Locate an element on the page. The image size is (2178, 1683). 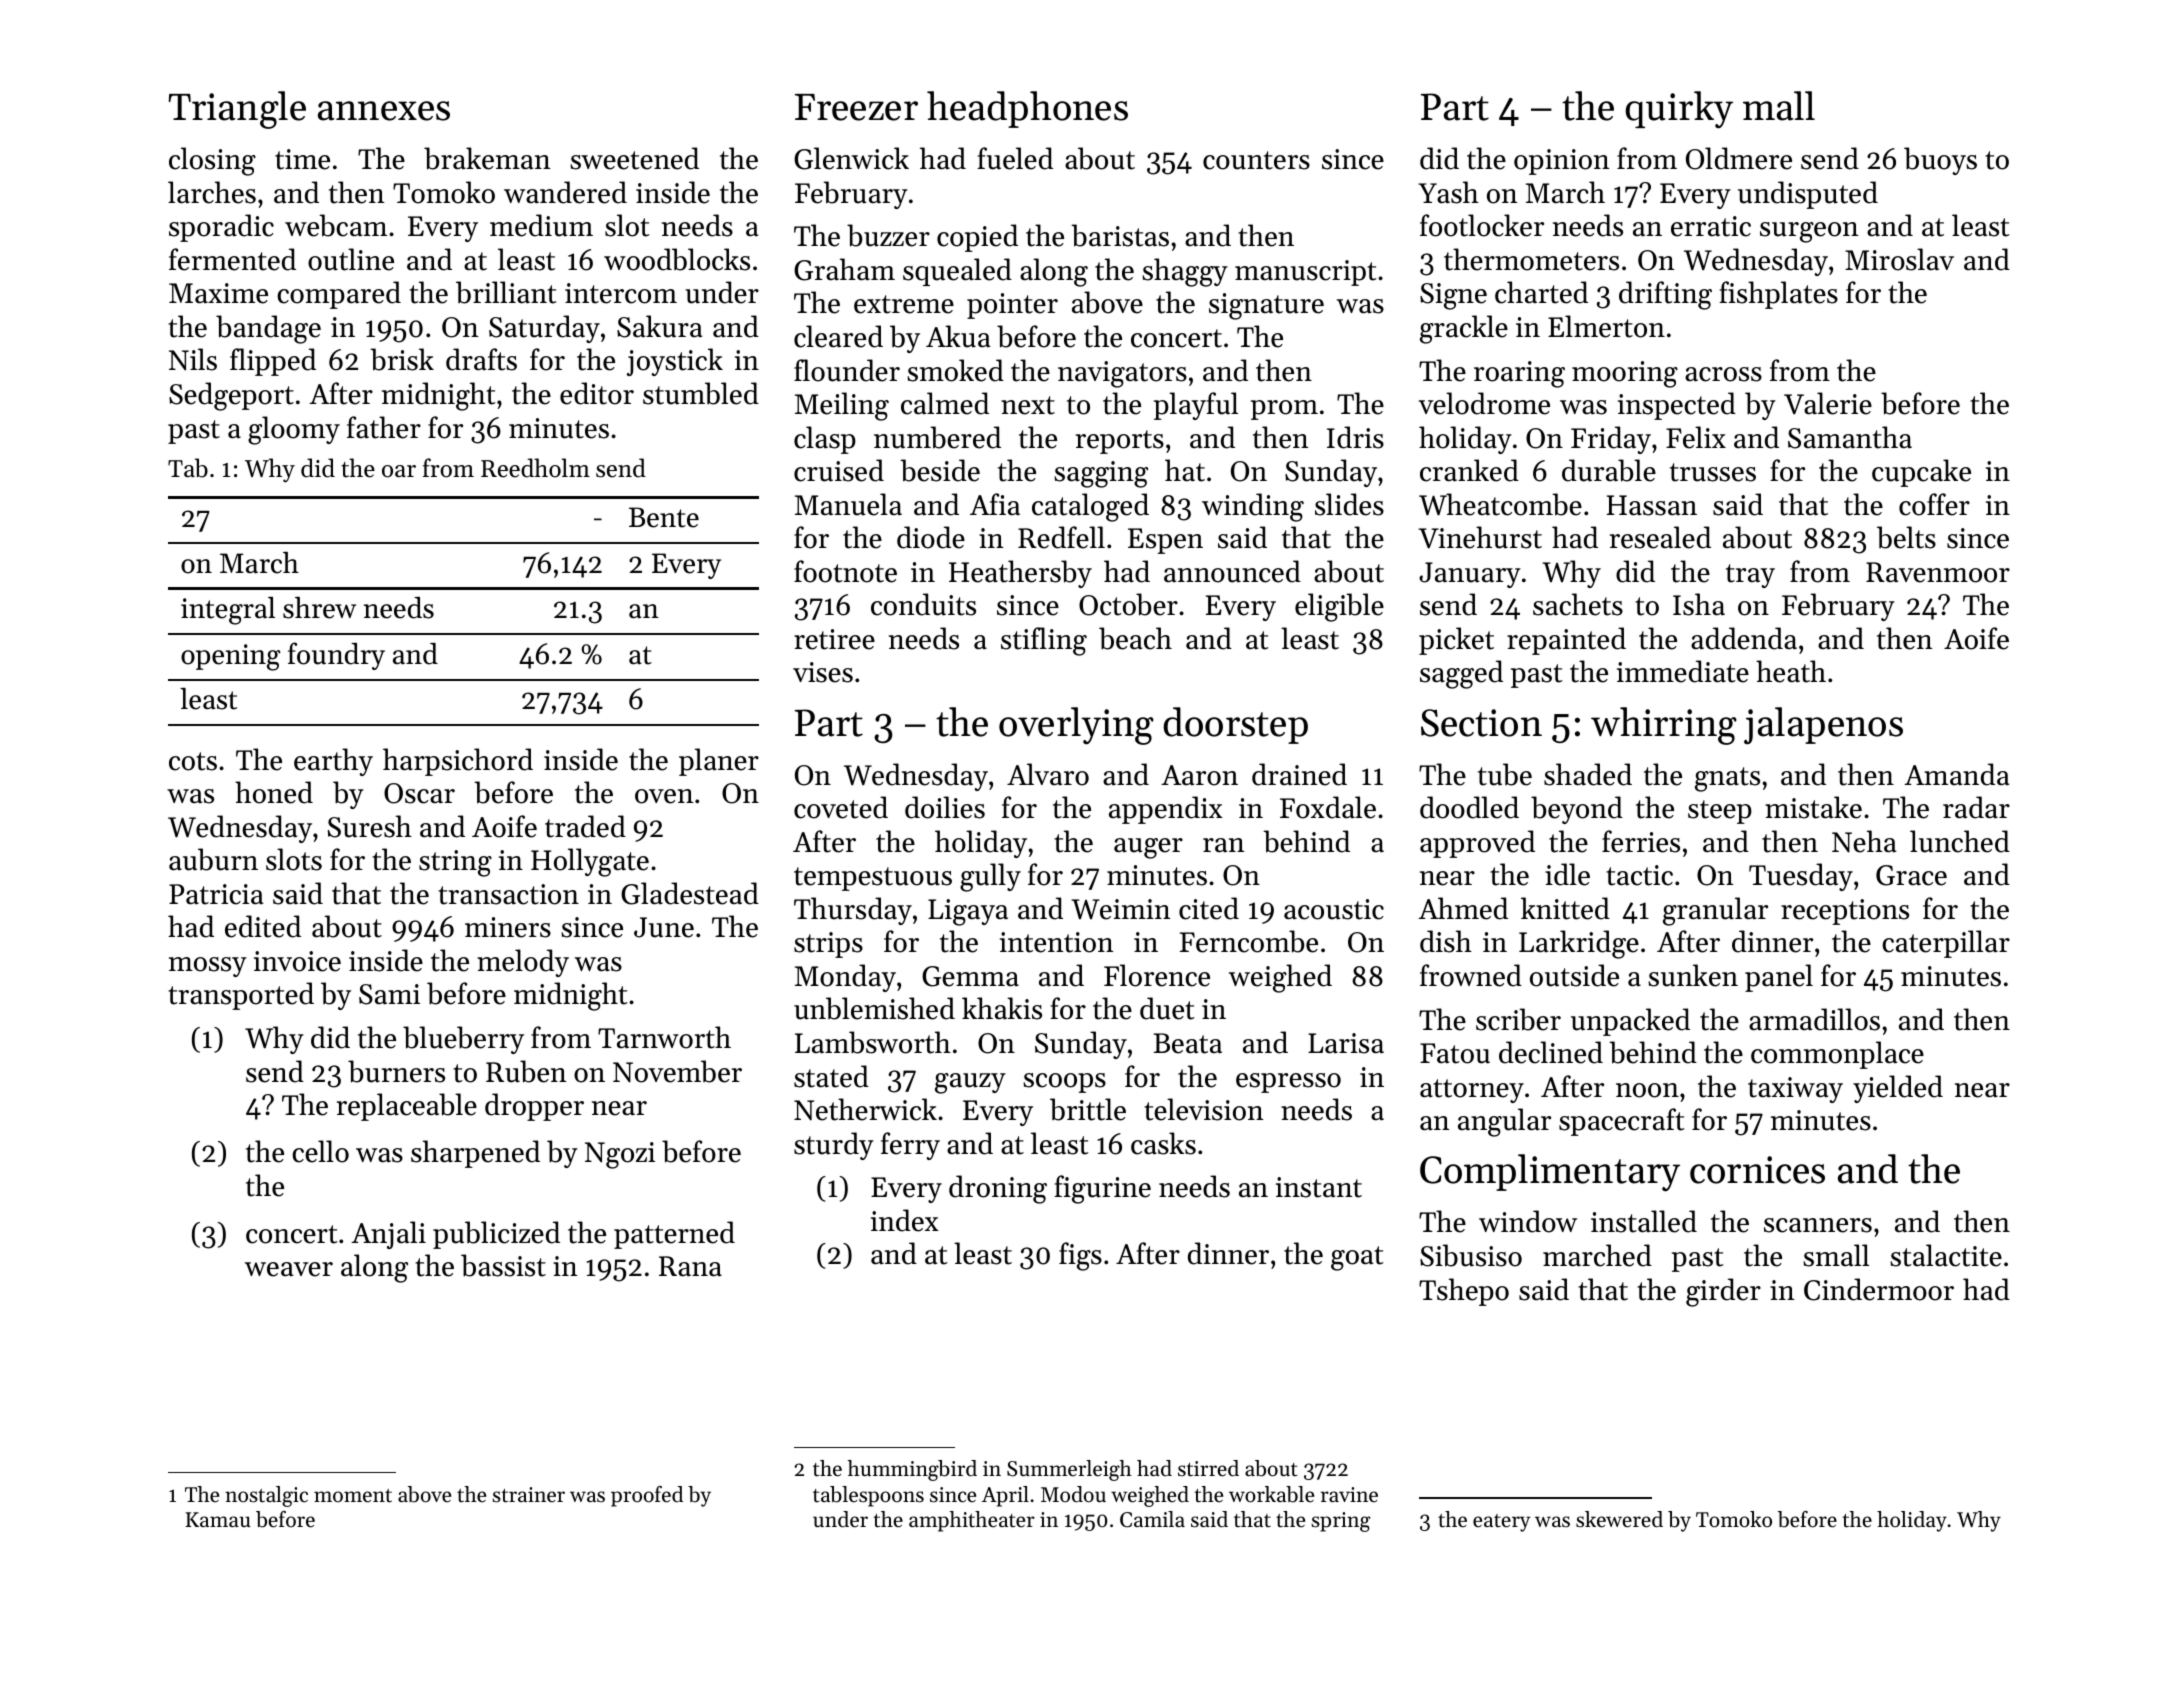
buoys is located at coordinates (1940, 161).
